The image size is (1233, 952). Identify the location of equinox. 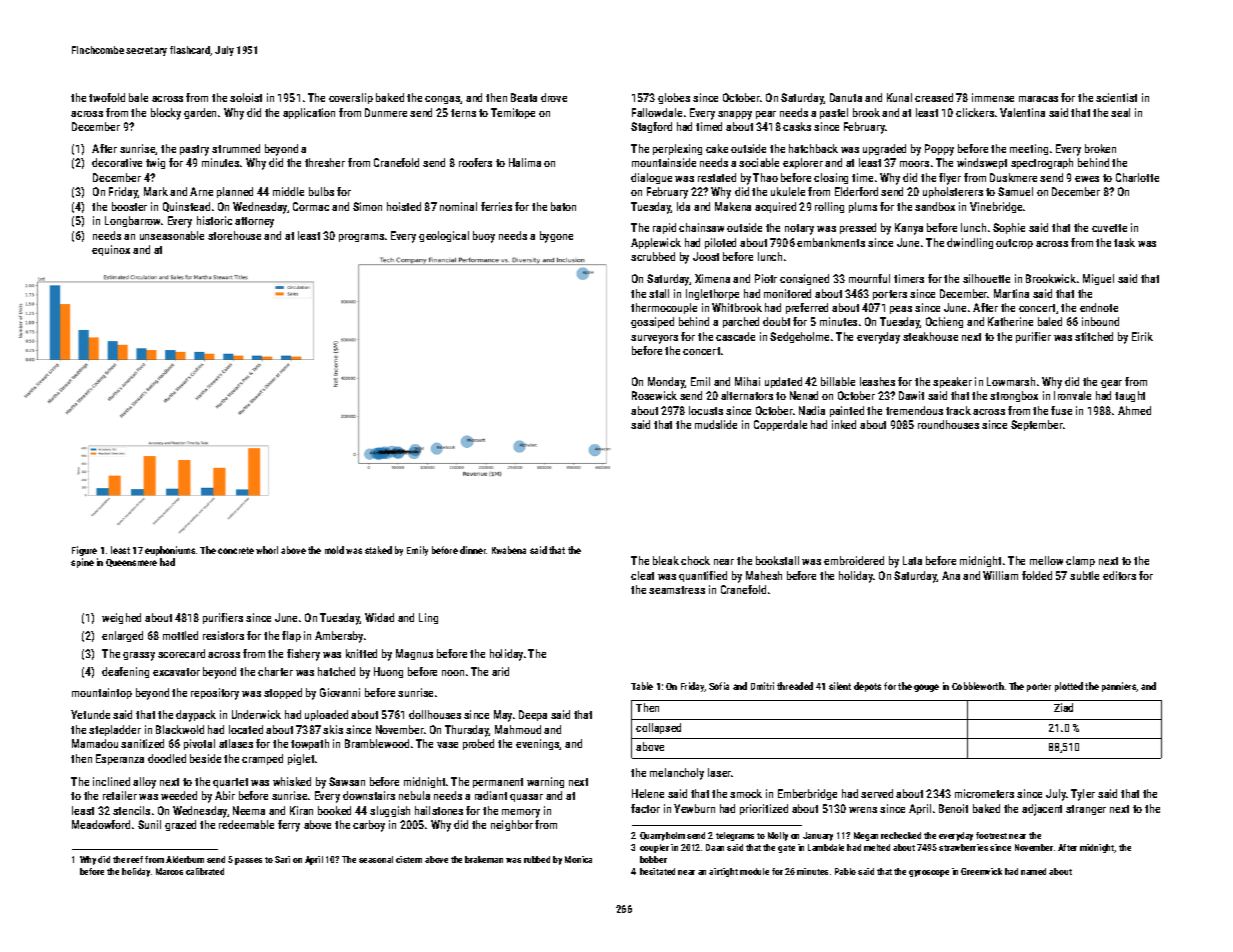
(111, 250).
